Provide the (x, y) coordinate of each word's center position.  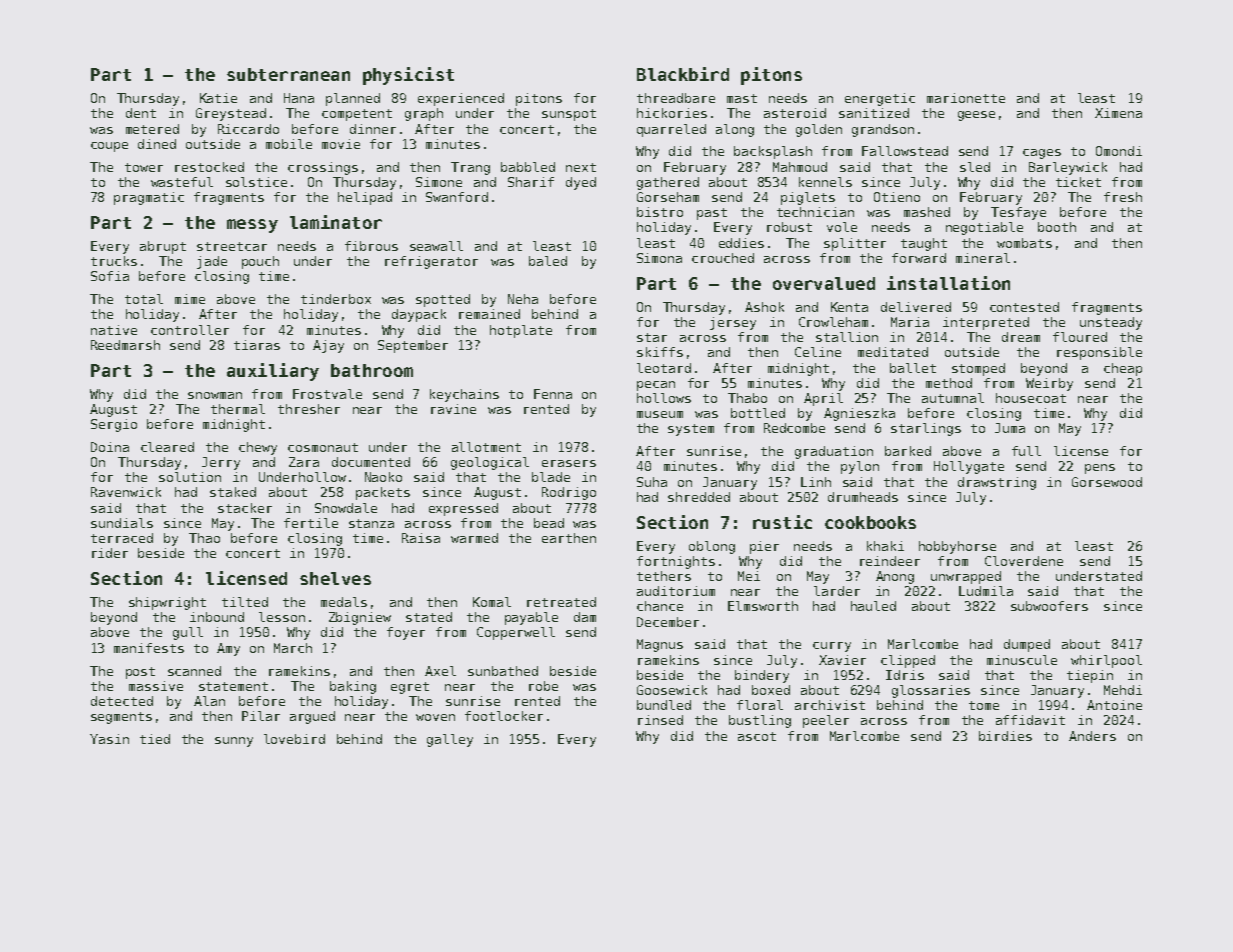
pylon (860, 467)
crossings (323, 168)
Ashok (764, 307)
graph (424, 114)
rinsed (660, 720)
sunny (234, 742)
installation (948, 283)
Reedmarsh (125, 345)
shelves (335, 578)
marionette (966, 98)
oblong (712, 547)
